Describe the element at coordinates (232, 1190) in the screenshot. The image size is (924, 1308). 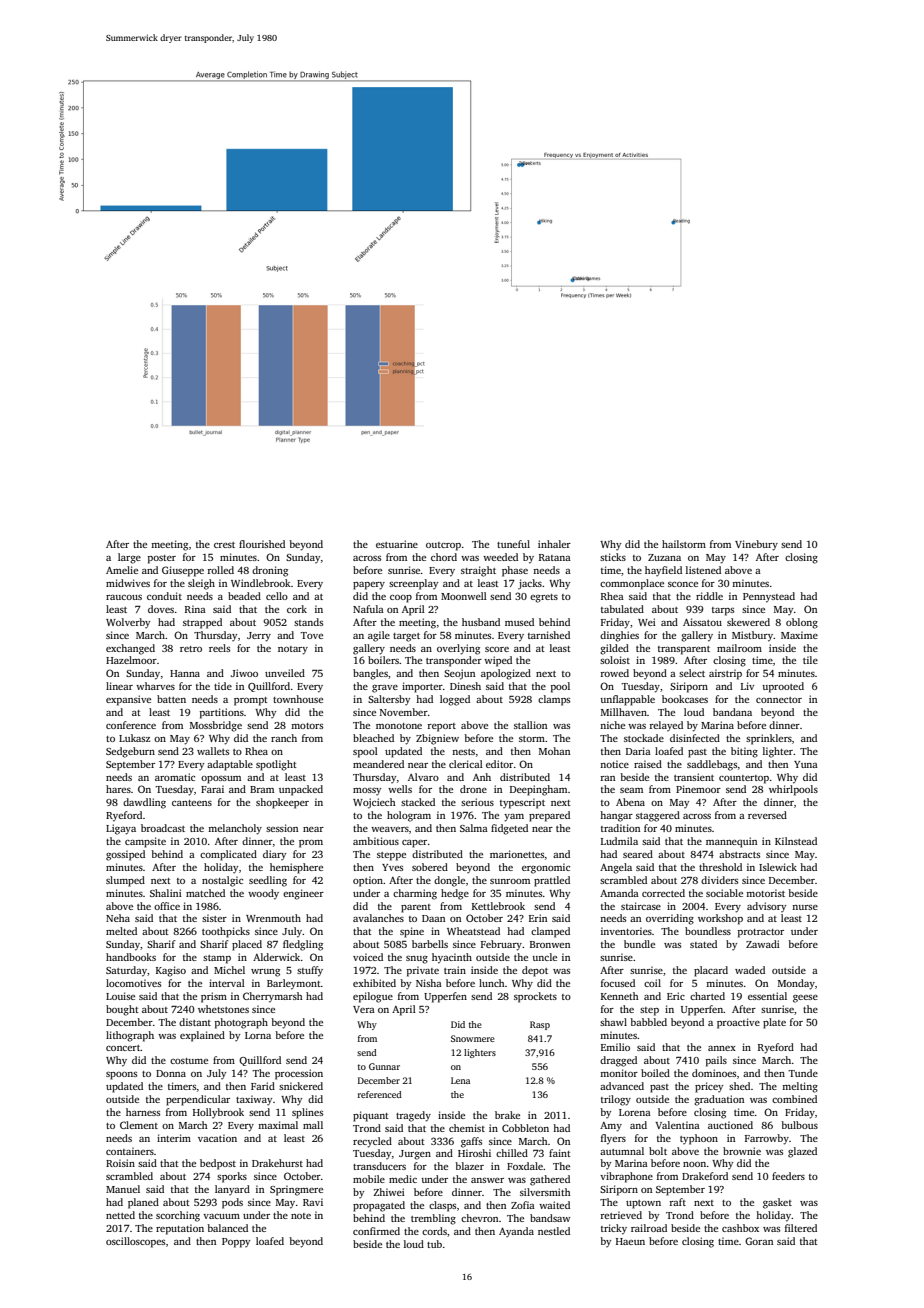
I see `lanyard` at that location.
